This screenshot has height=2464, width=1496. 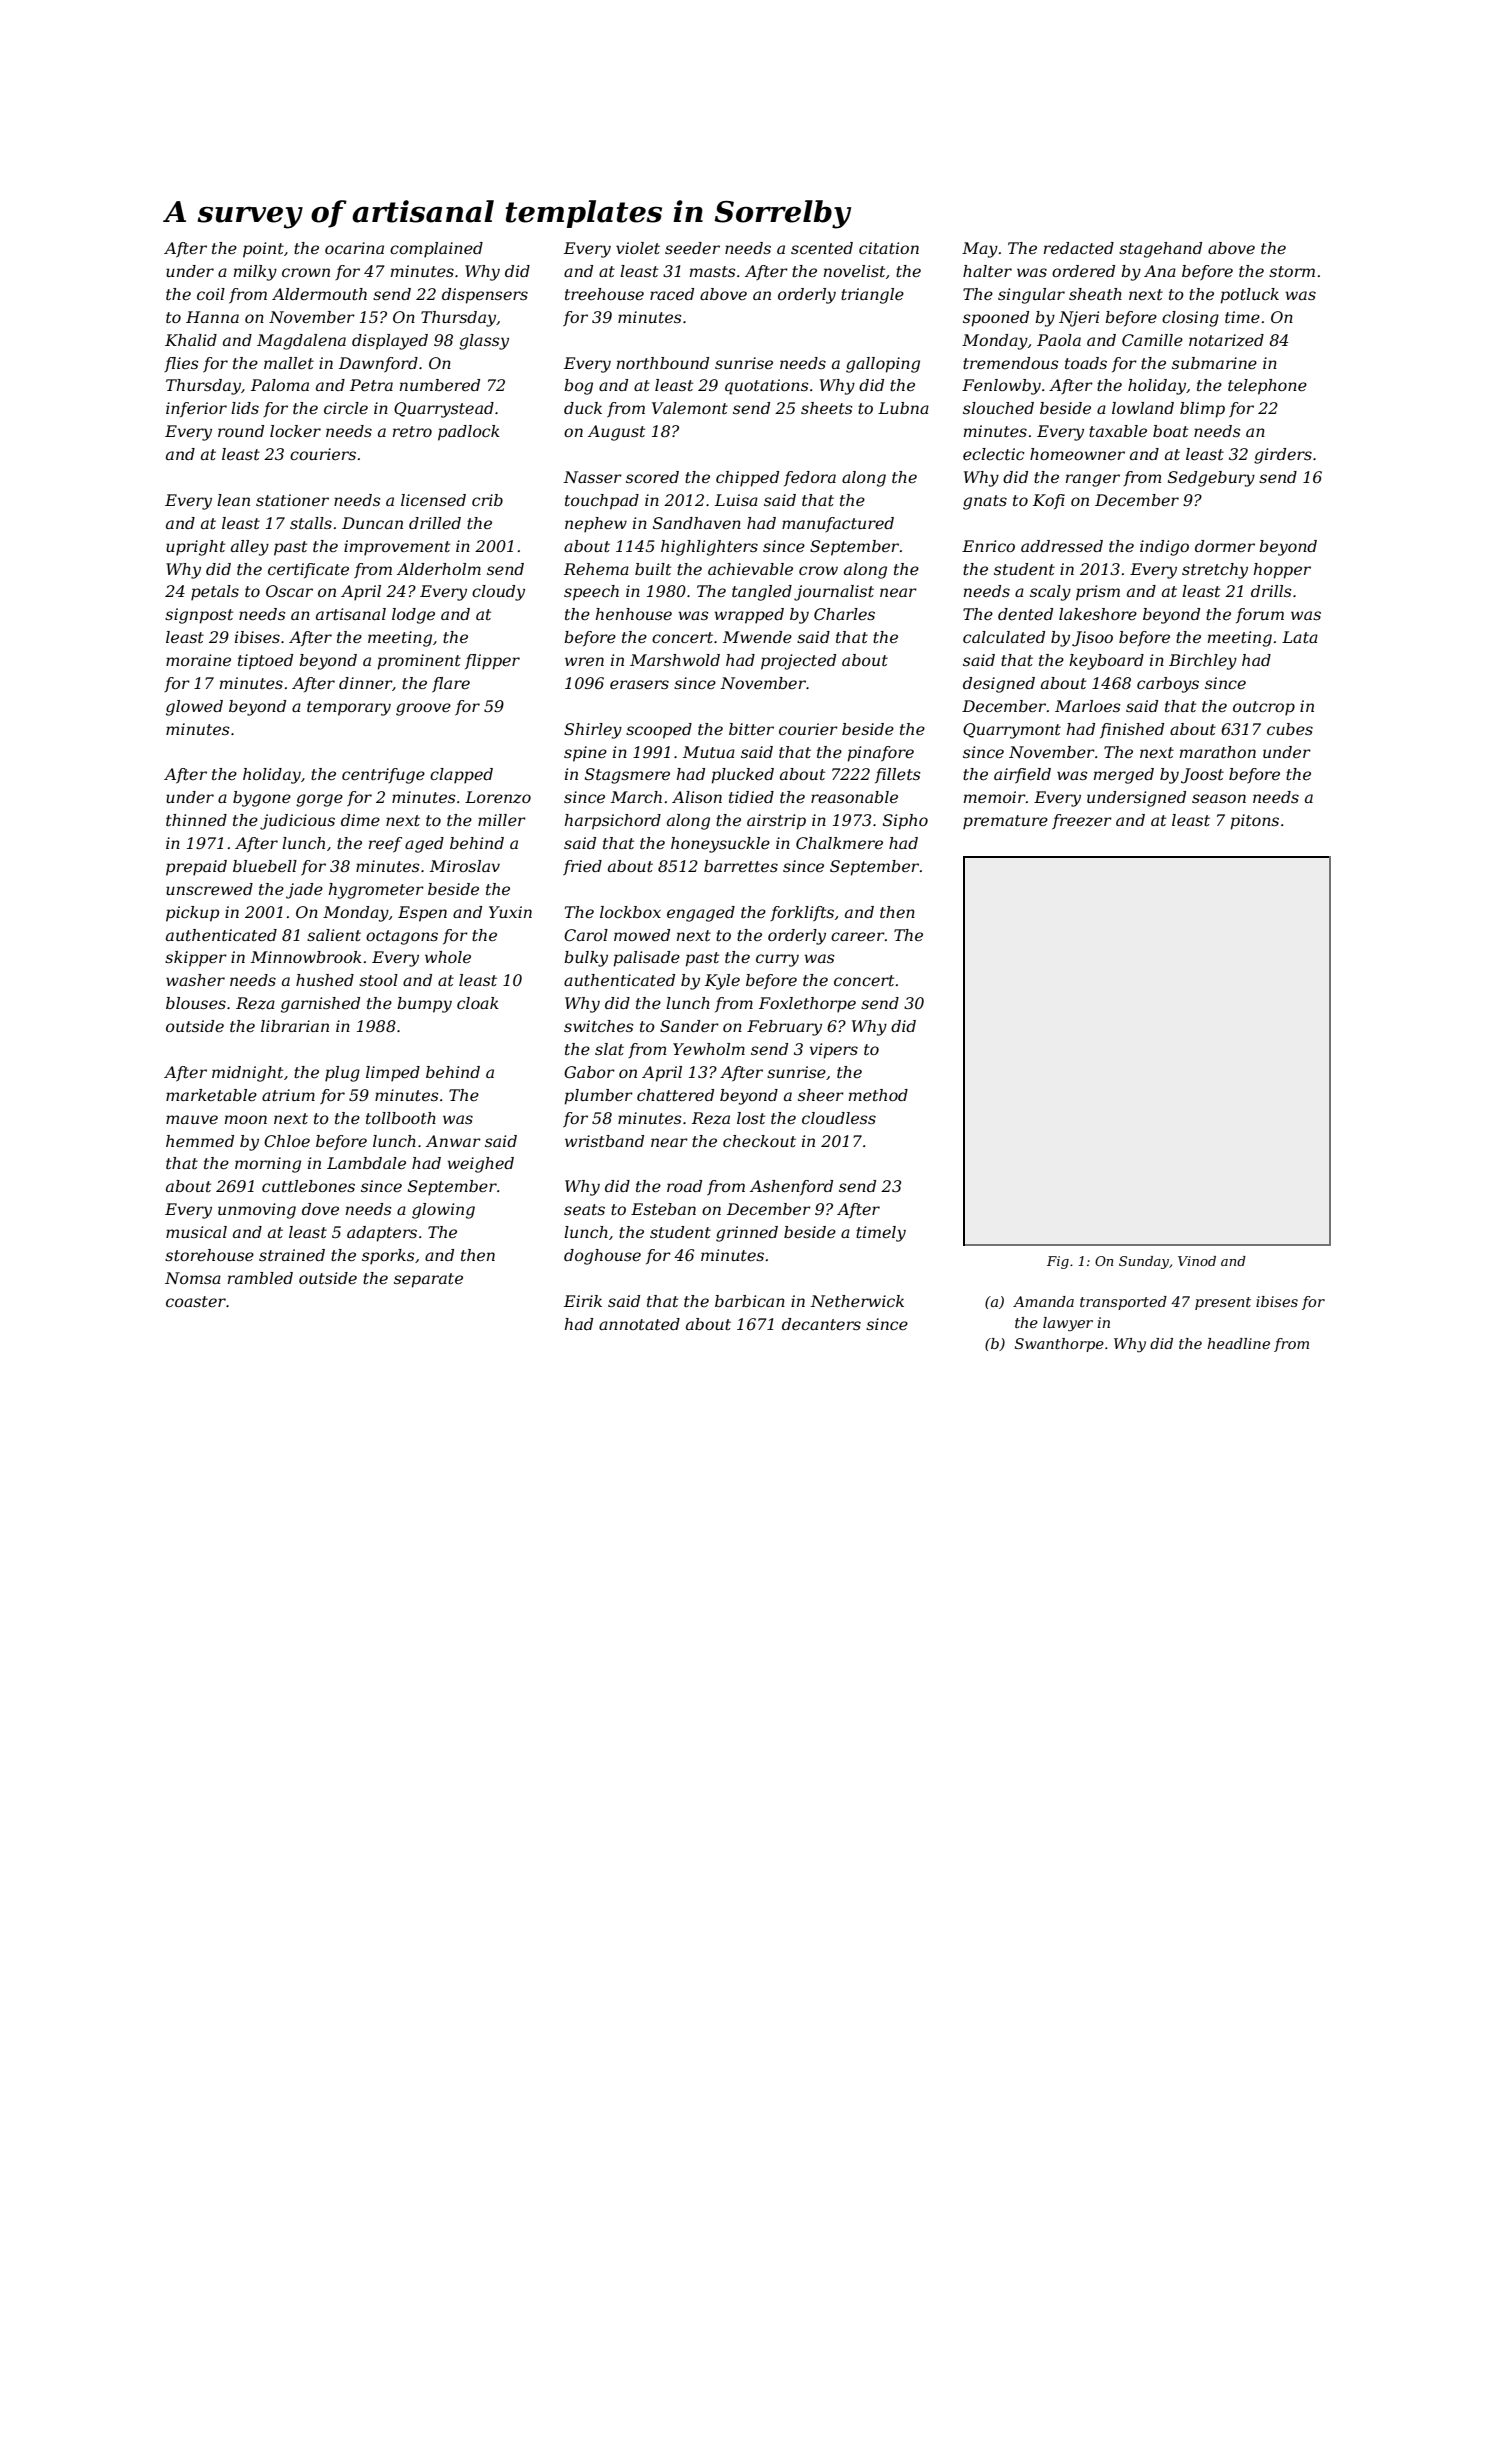 What do you see at coordinates (1254, 822) in the screenshot?
I see `pitons` at bounding box center [1254, 822].
